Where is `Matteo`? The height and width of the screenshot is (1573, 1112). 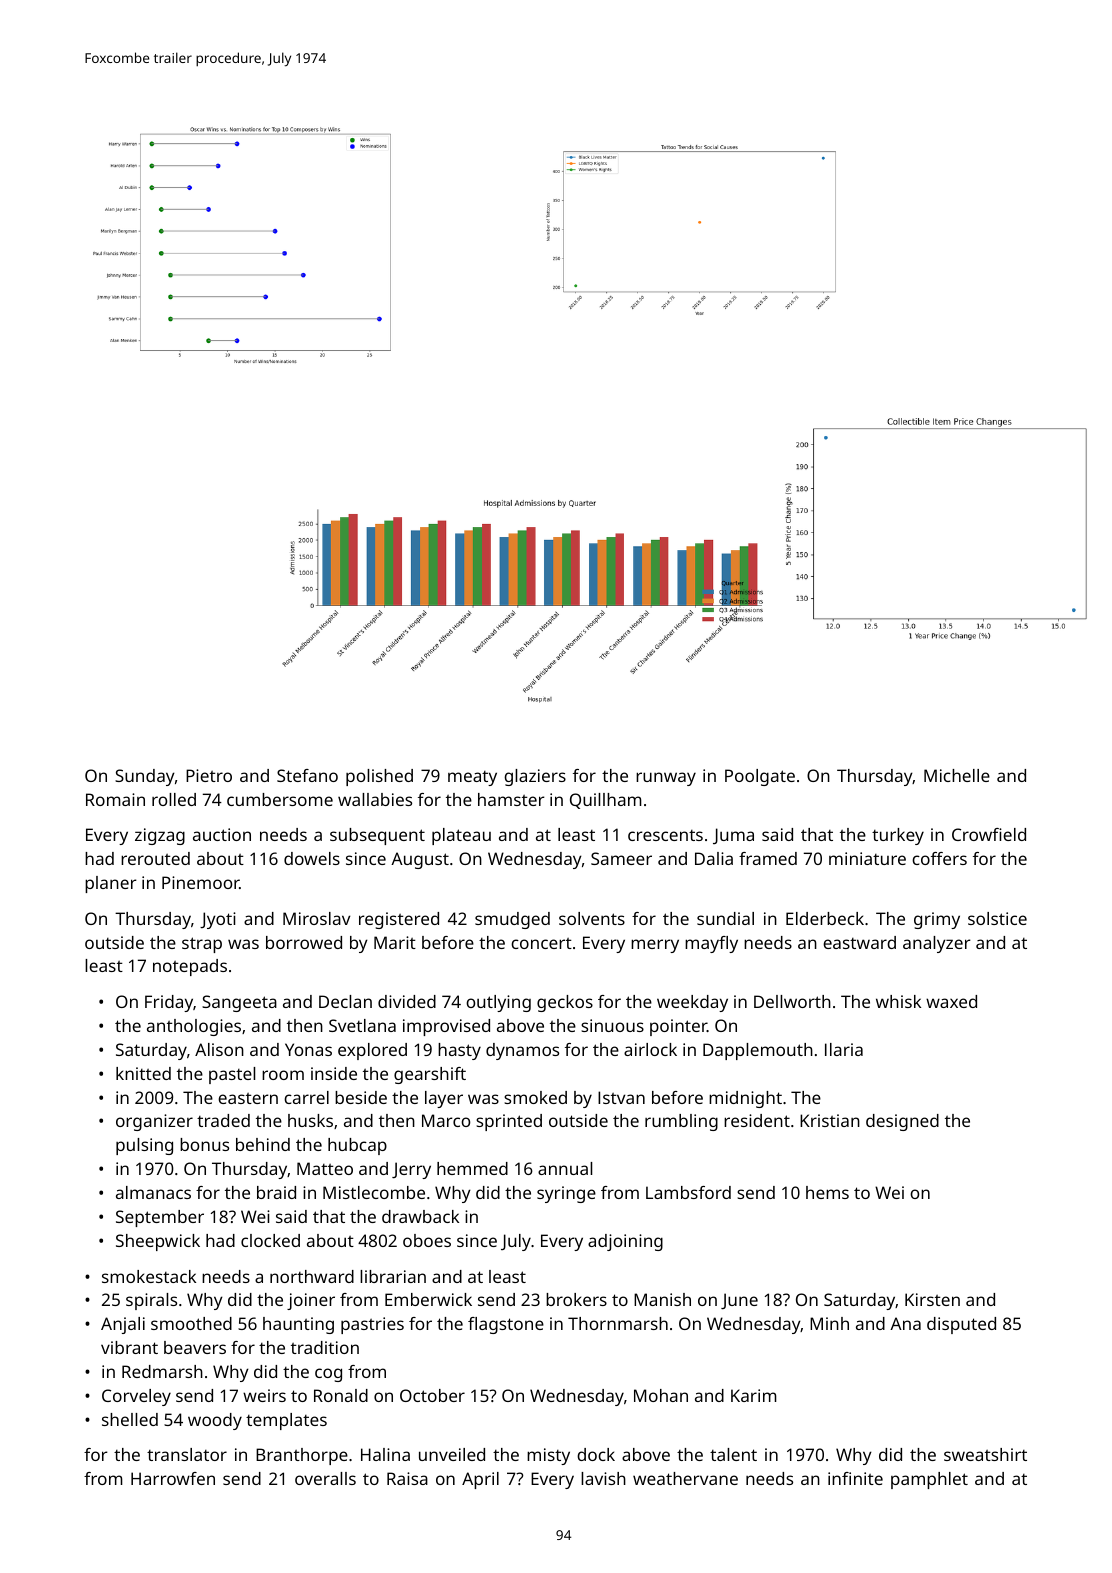
Matteo is located at coordinates (325, 1168).
